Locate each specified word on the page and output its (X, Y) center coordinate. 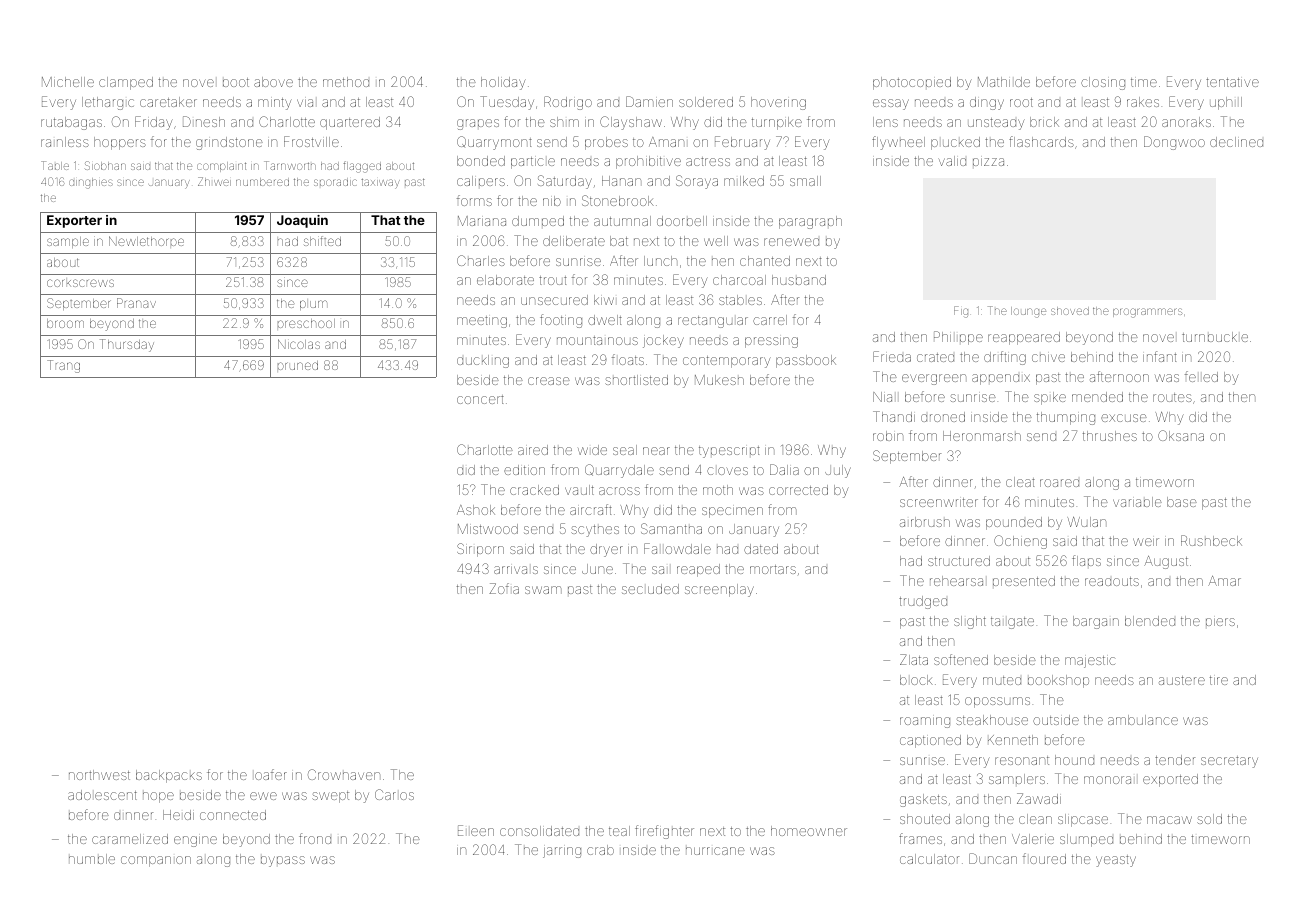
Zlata (914, 659)
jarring (562, 852)
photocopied (912, 83)
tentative (1232, 82)
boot (236, 82)
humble (92, 859)
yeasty (1116, 861)
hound (1074, 760)
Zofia (504, 588)
